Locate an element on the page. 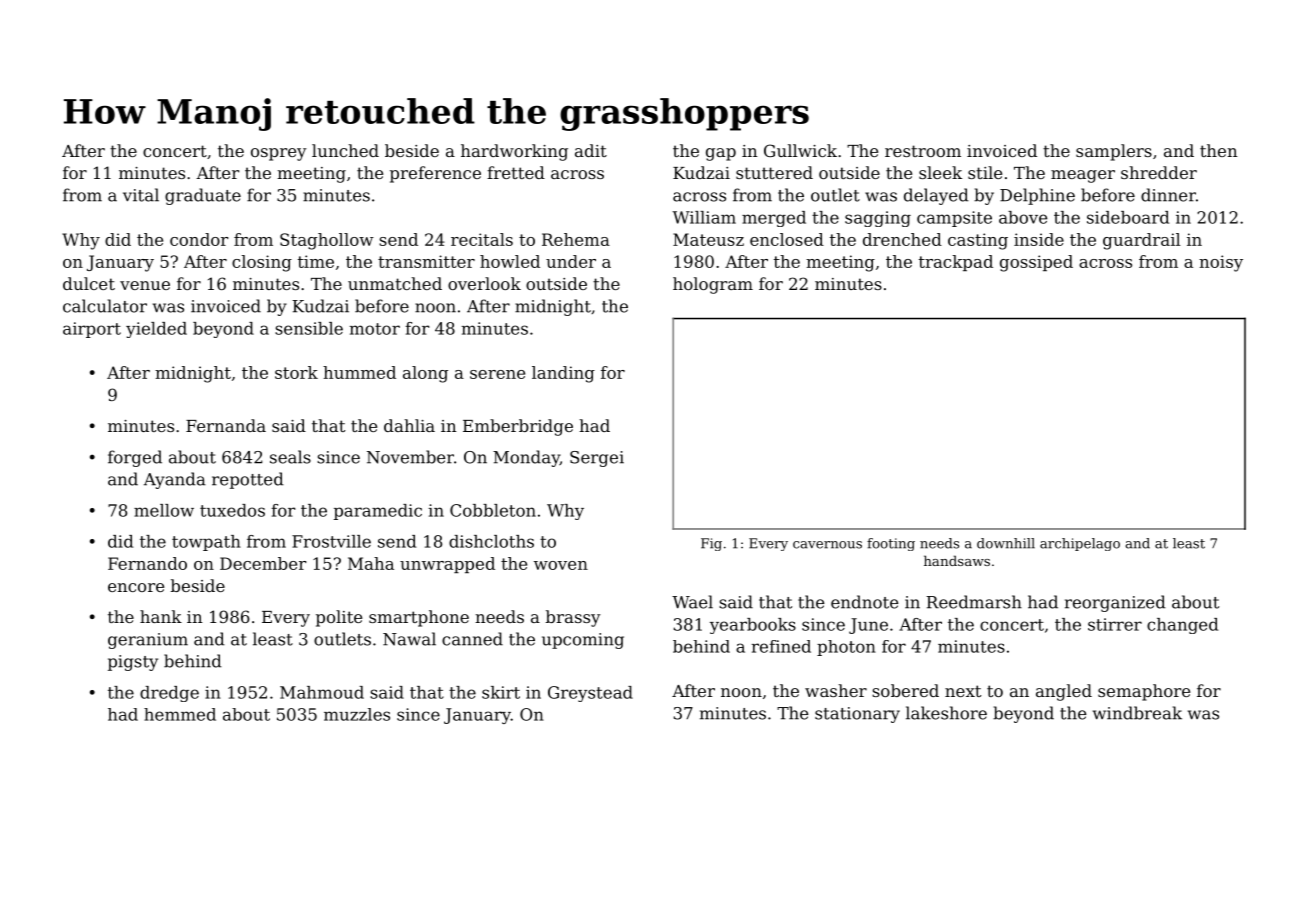  delayed is located at coordinates (936, 196).
